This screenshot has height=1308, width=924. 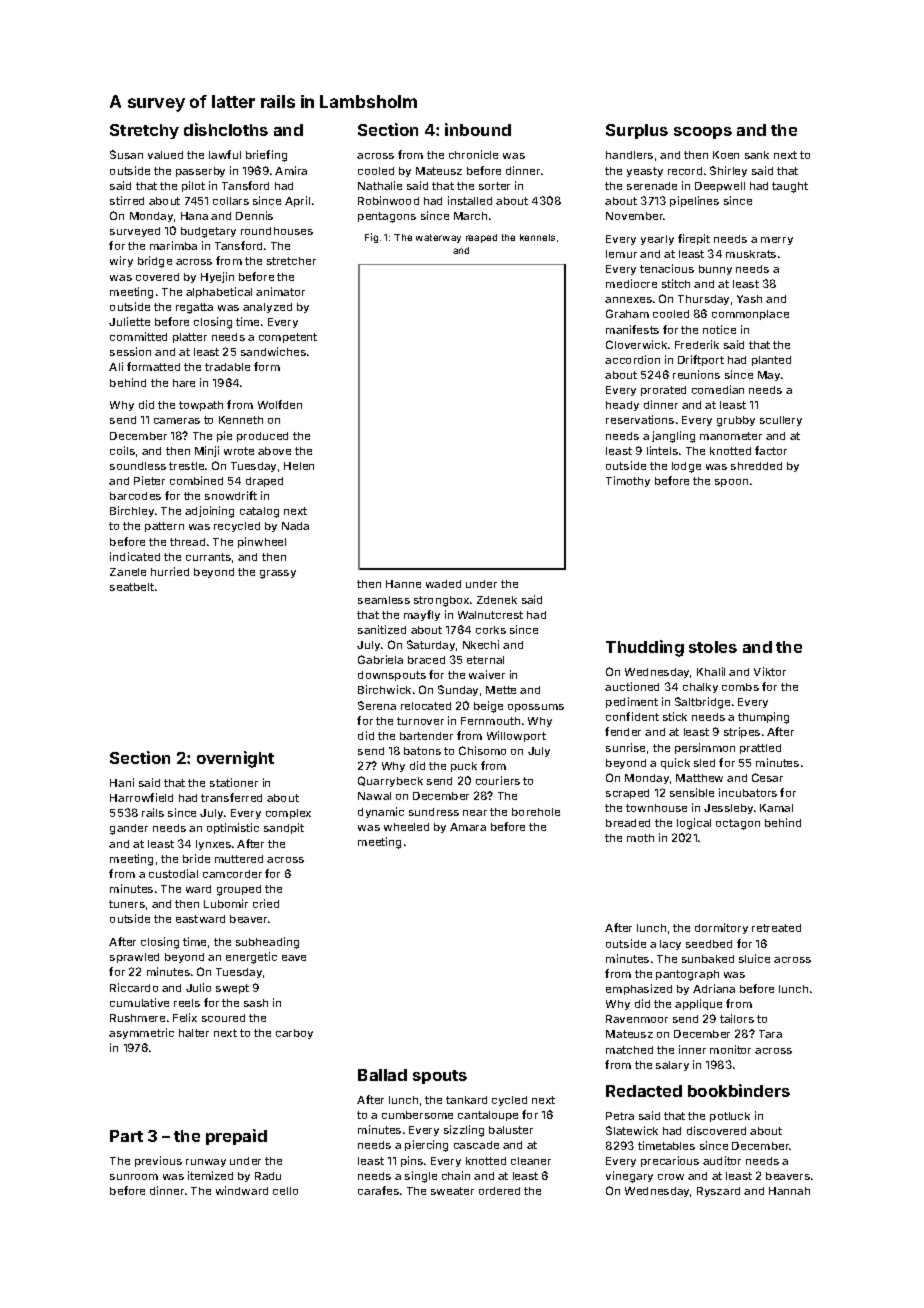 What do you see at coordinates (134, 1177) in the screenshot?
I see `sunroom` at bounding box center [134, 1177].
